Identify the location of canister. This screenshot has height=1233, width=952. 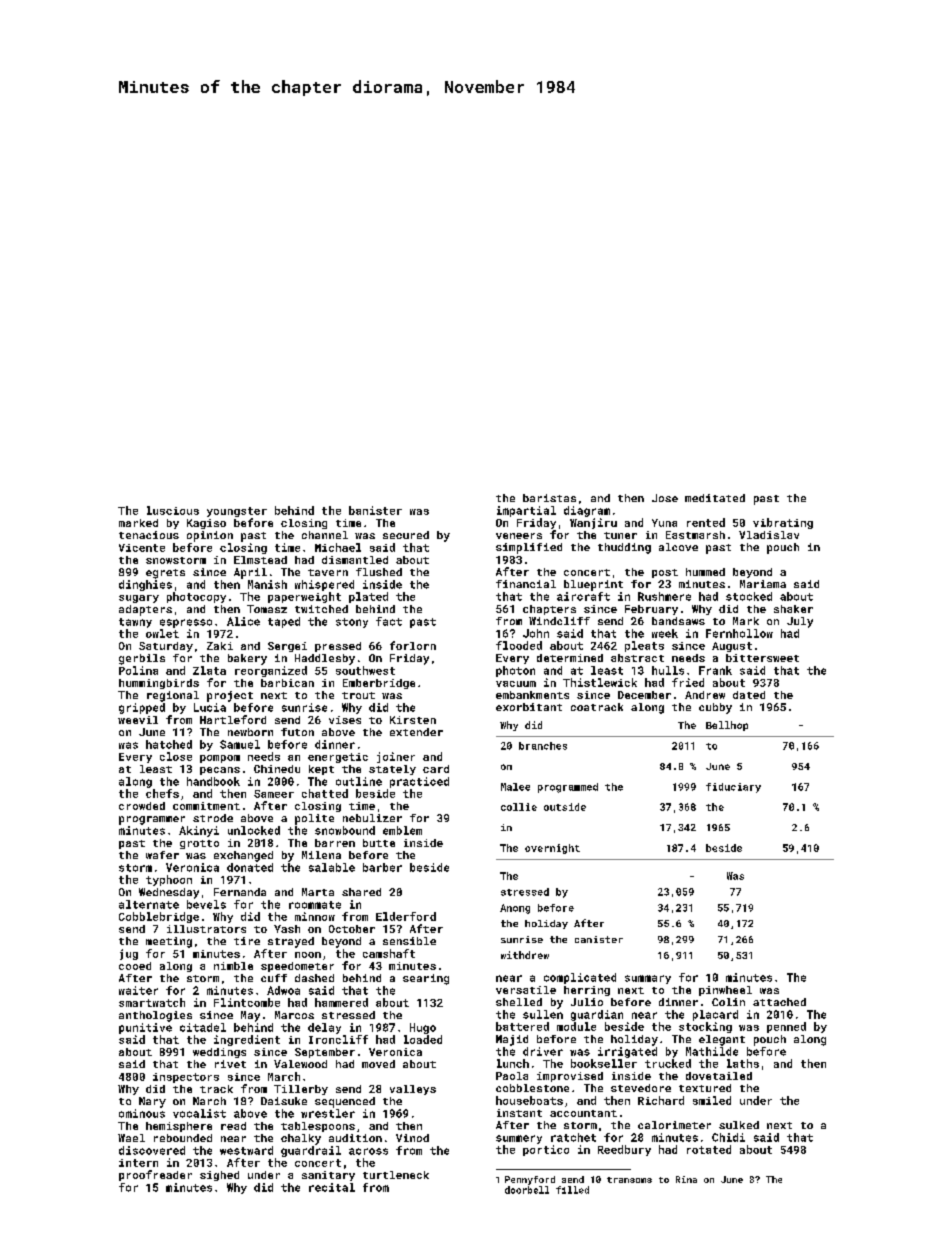
(599, 939).
